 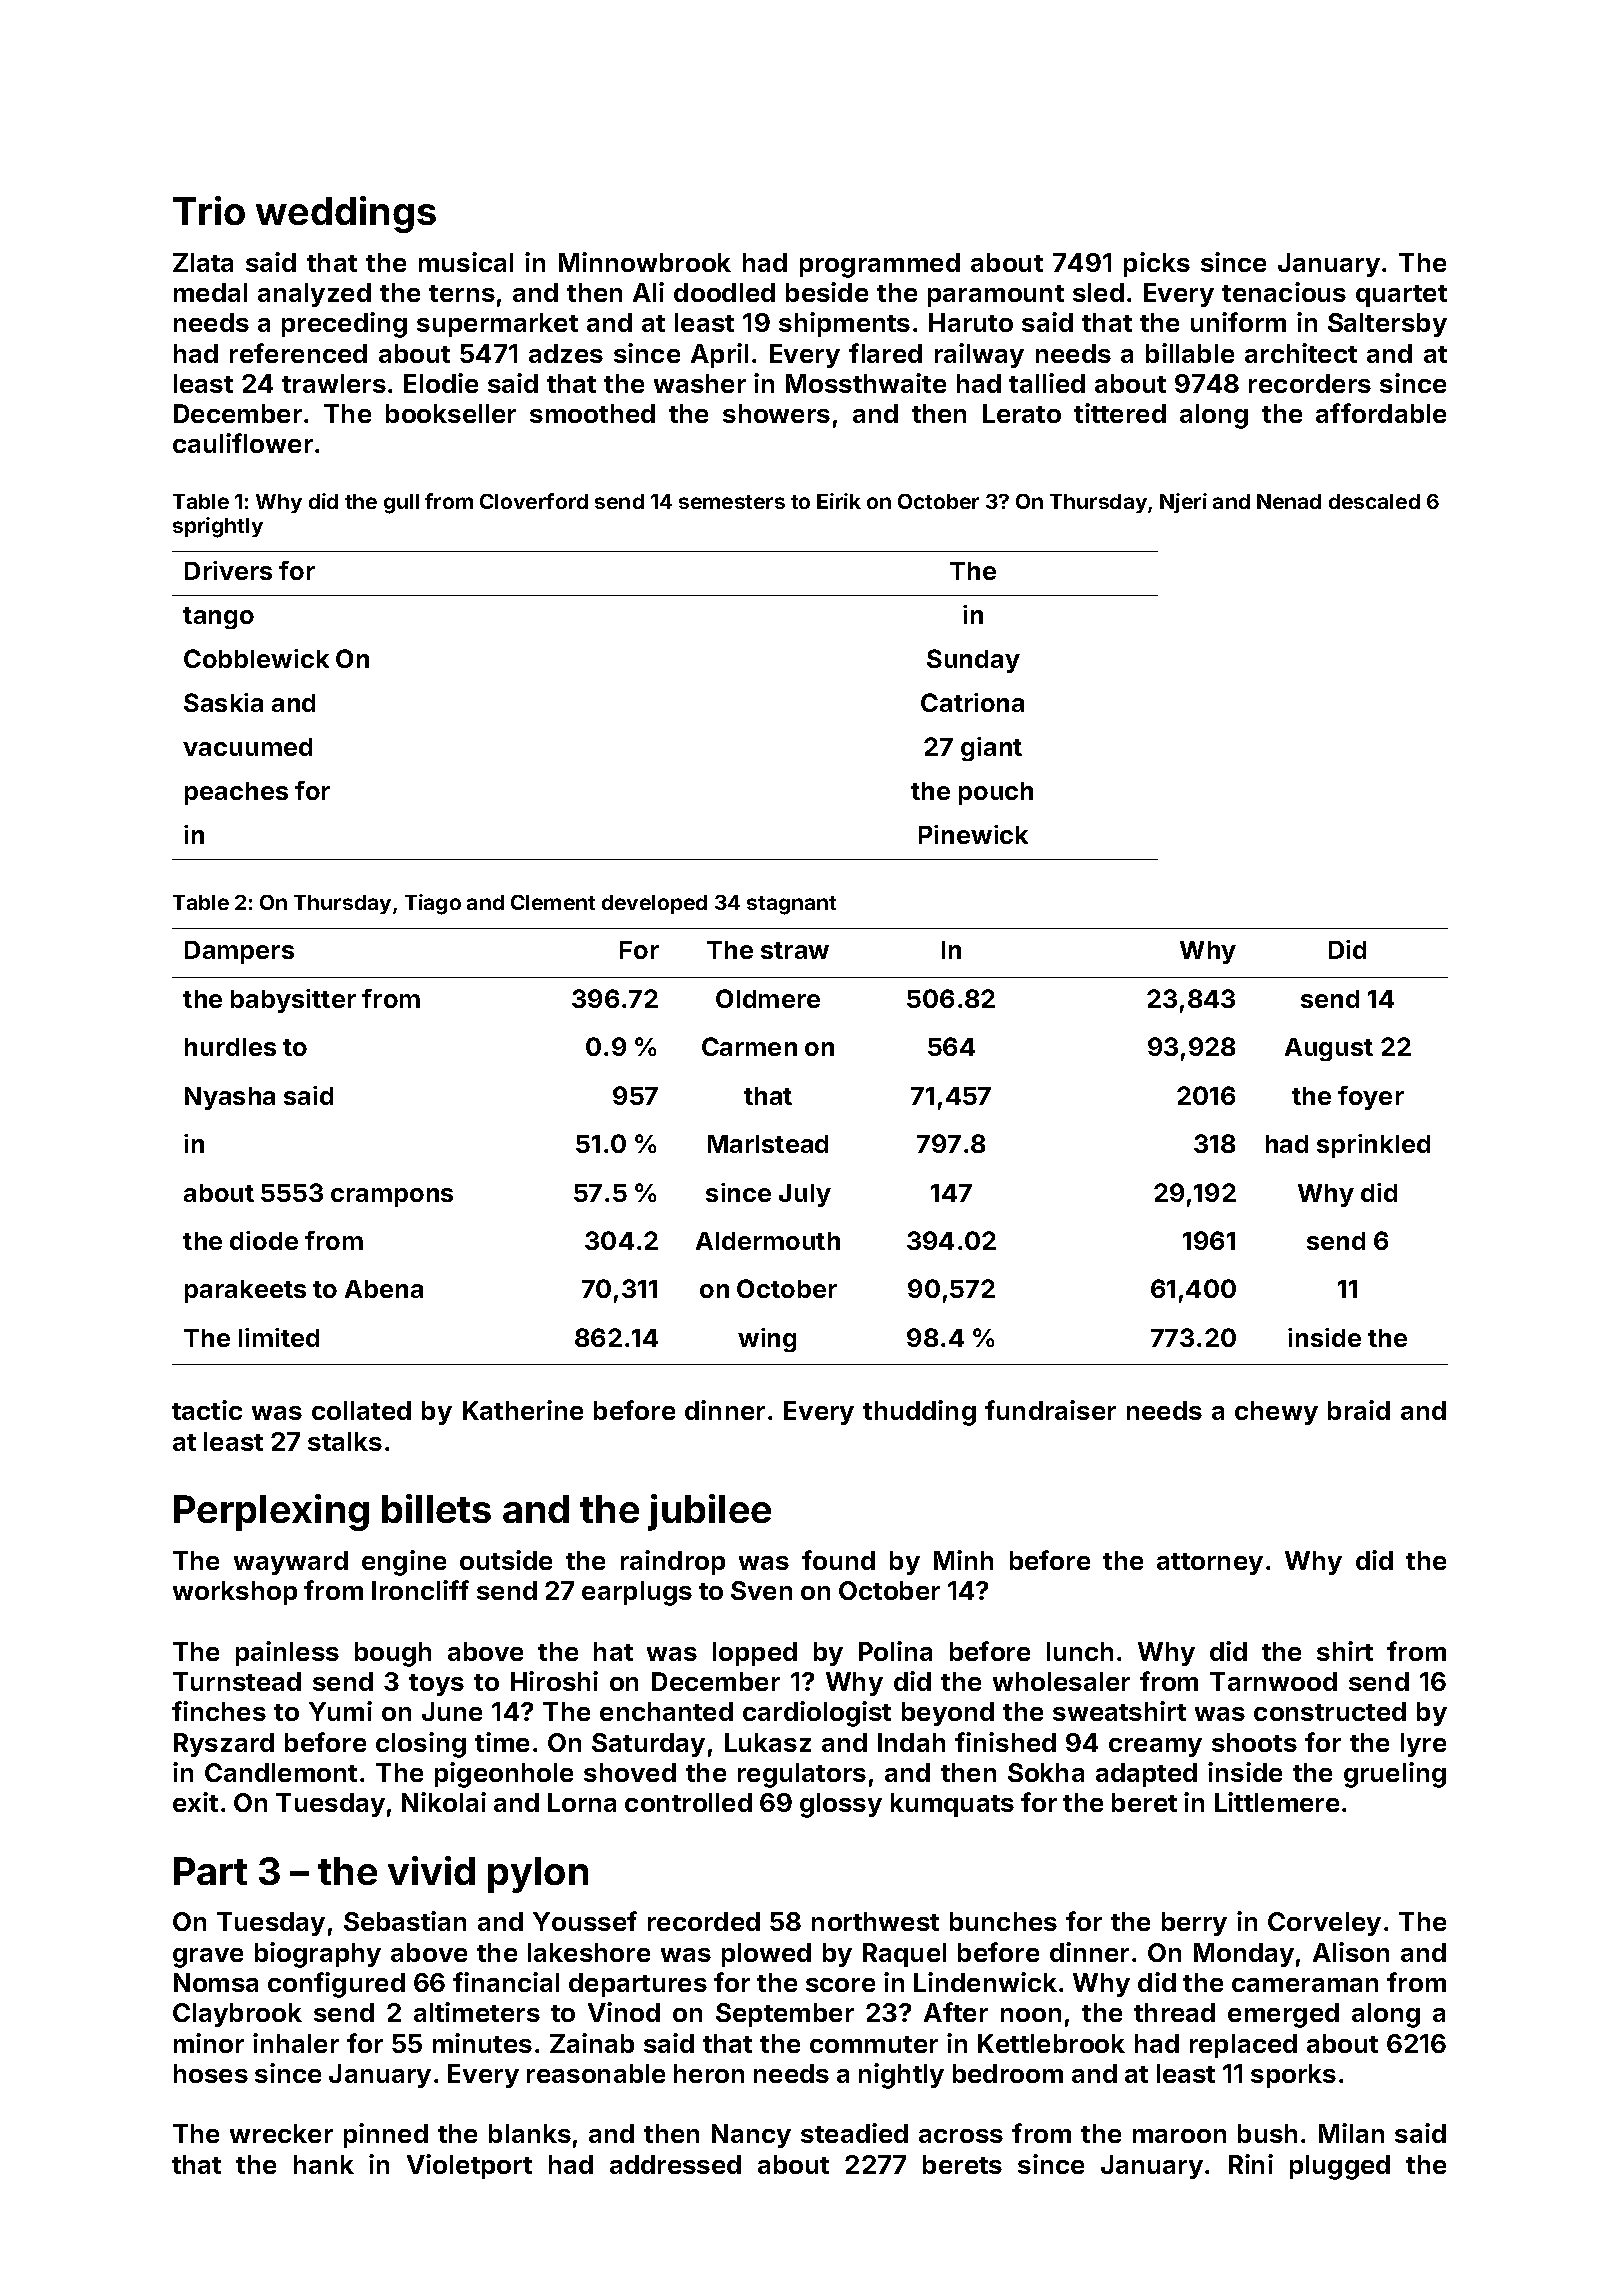 I want to click on hank, so click(x=324, y=2164).
